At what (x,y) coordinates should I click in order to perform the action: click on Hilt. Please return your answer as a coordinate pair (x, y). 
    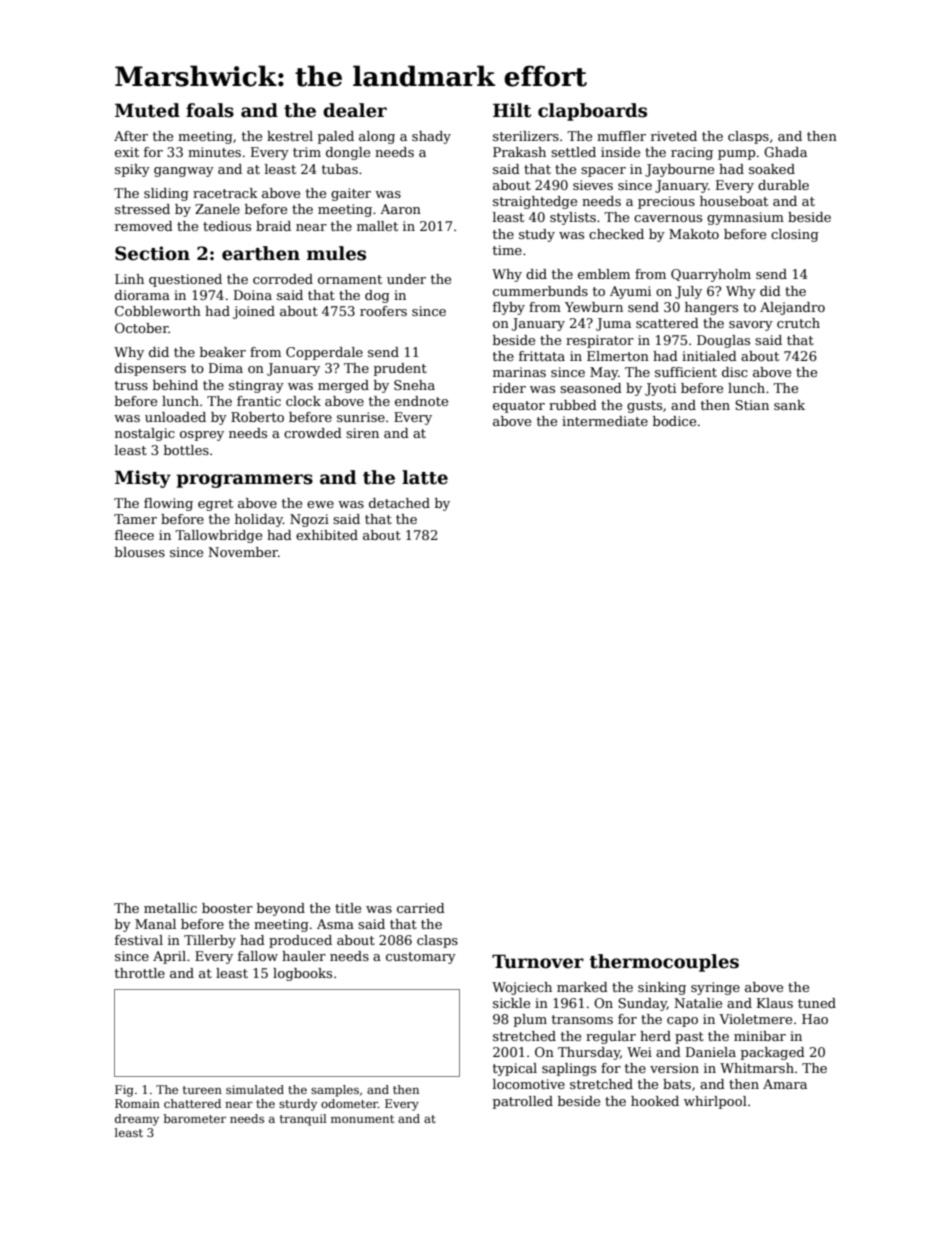
    Looking at the image, I should click on (512, 110).
